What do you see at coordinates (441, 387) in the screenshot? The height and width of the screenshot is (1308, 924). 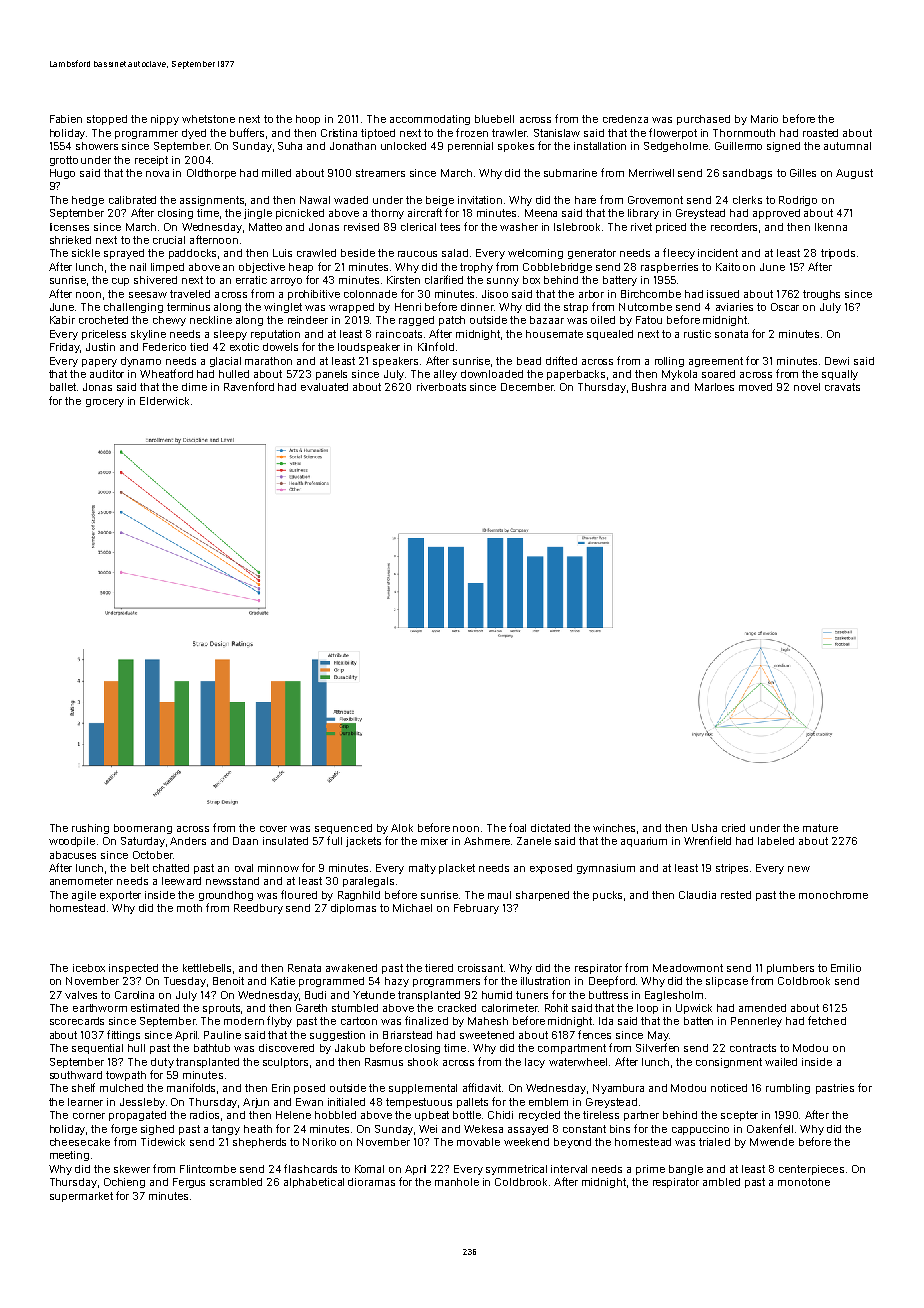 I see `riverboats` at bounding box center [441, 387].
